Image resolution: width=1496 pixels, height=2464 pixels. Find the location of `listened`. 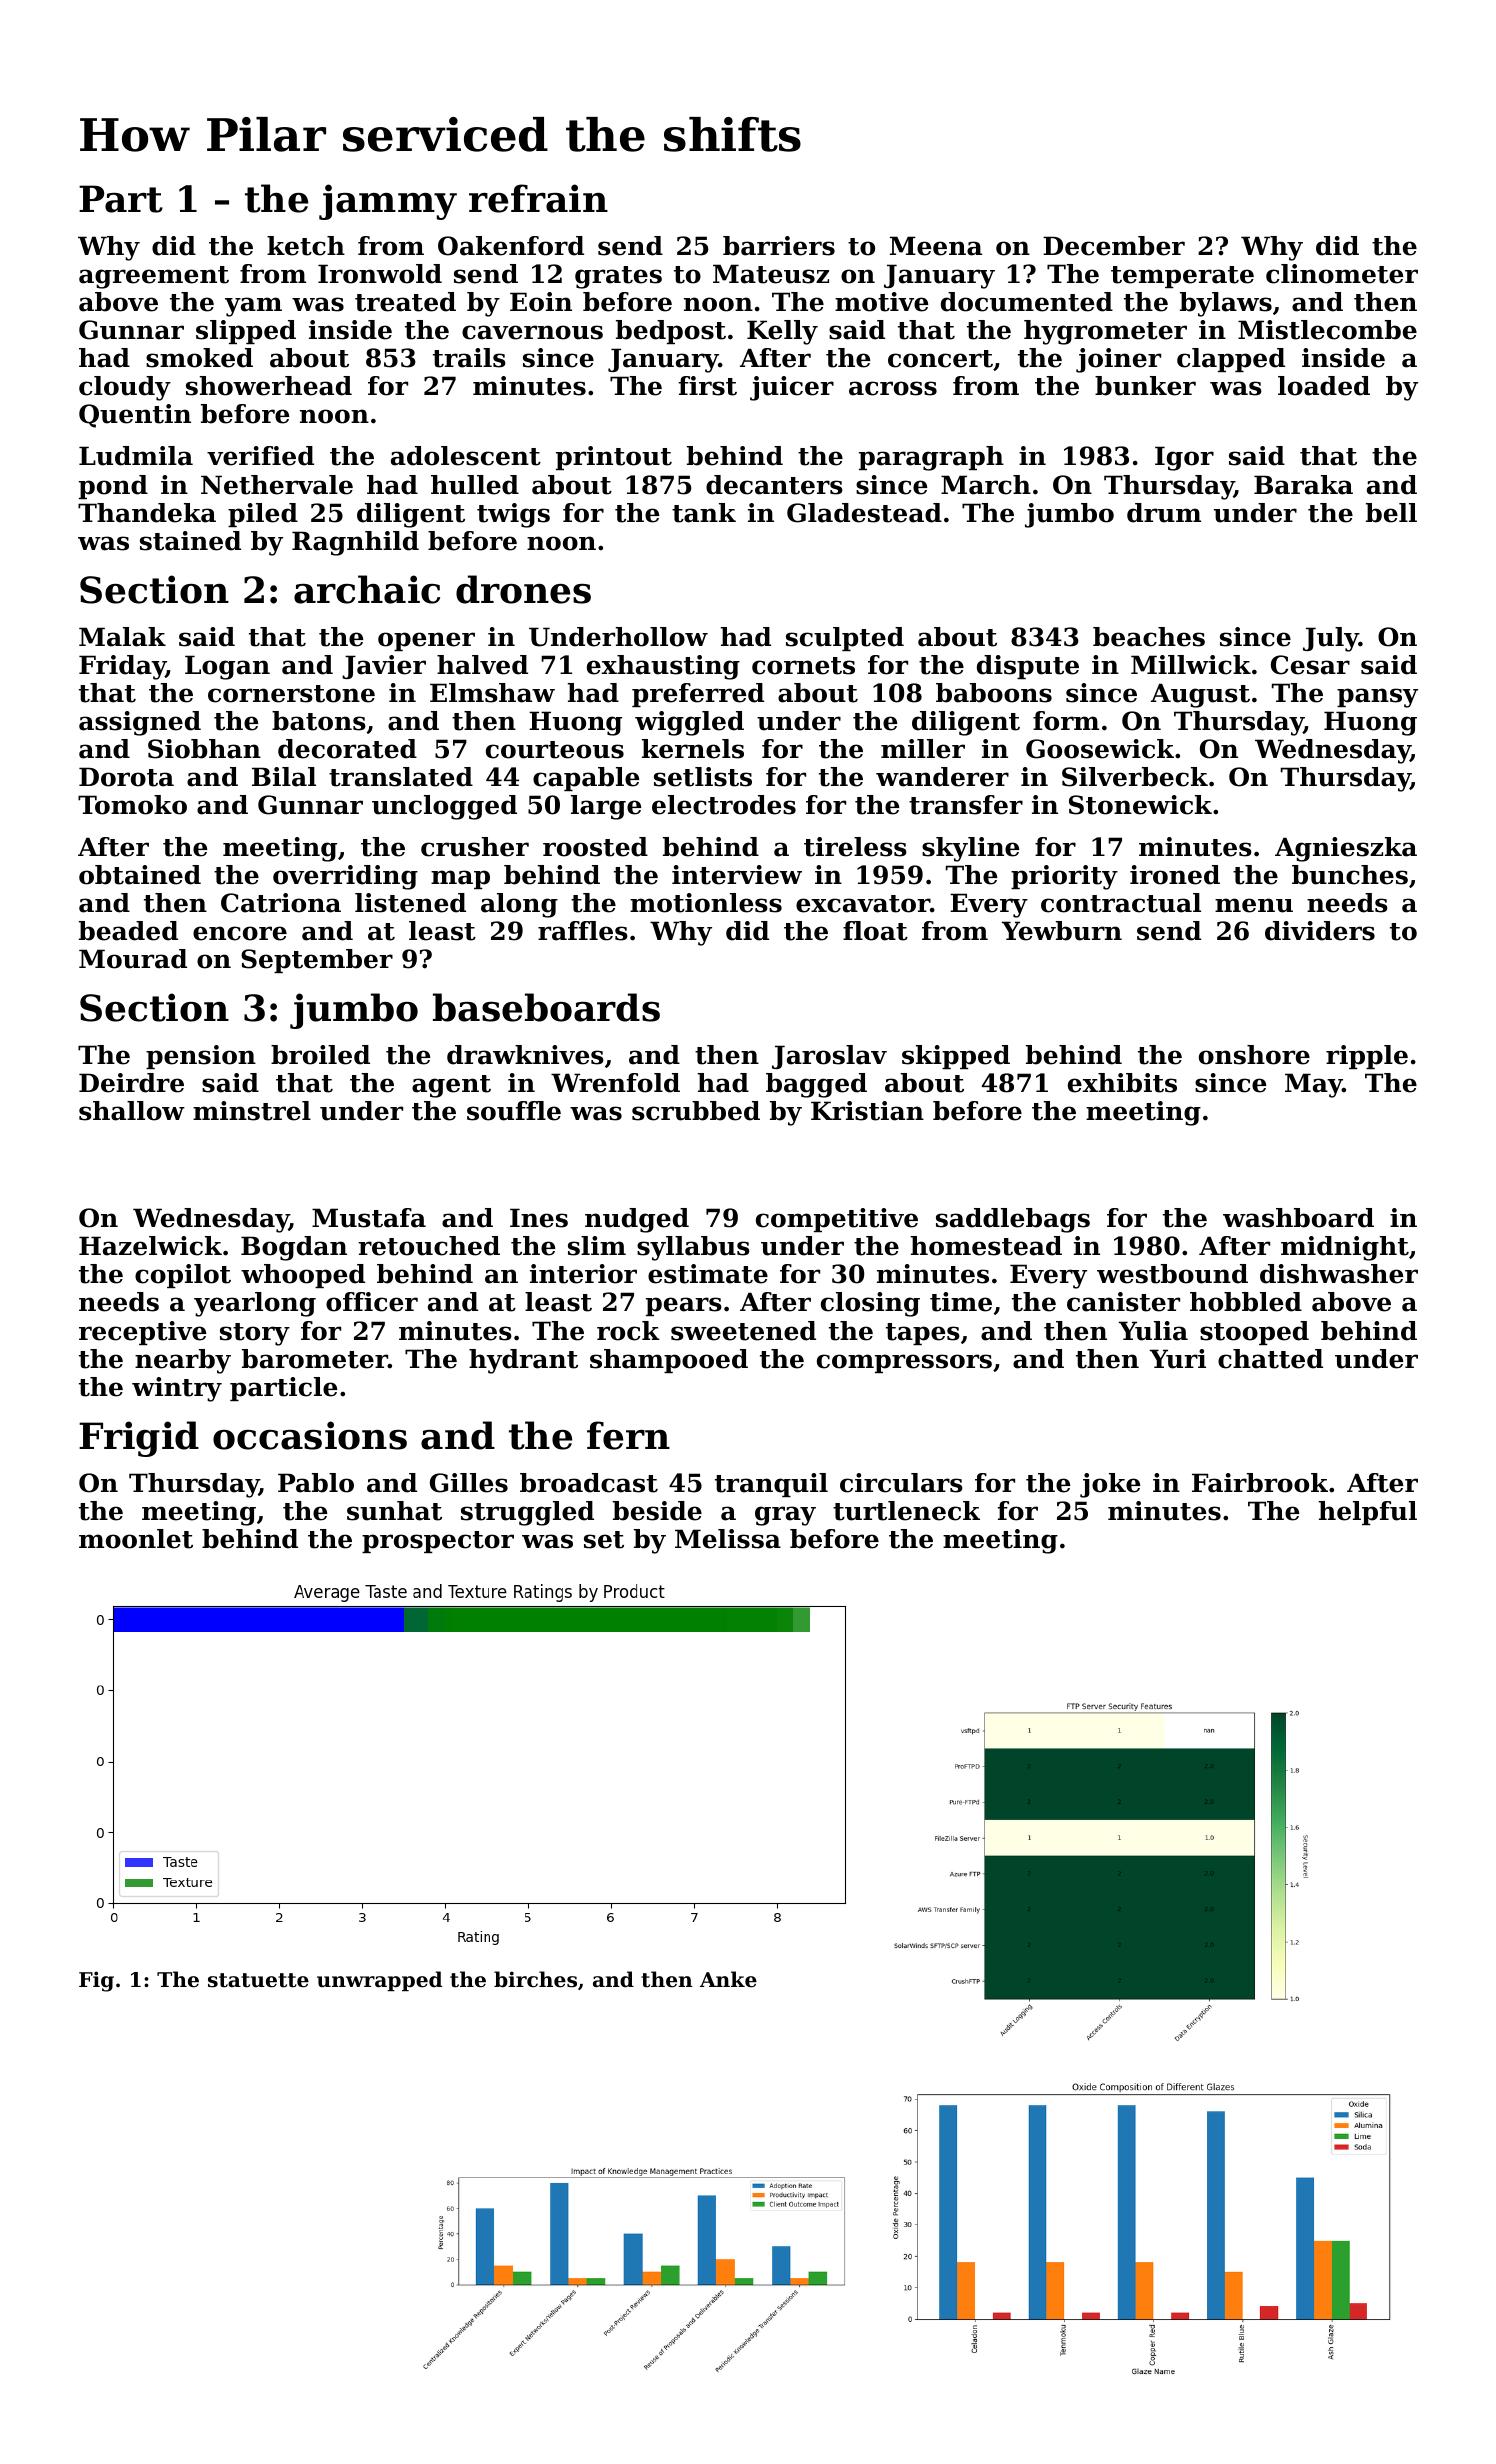

listened is located at coordinates (410, 903).
